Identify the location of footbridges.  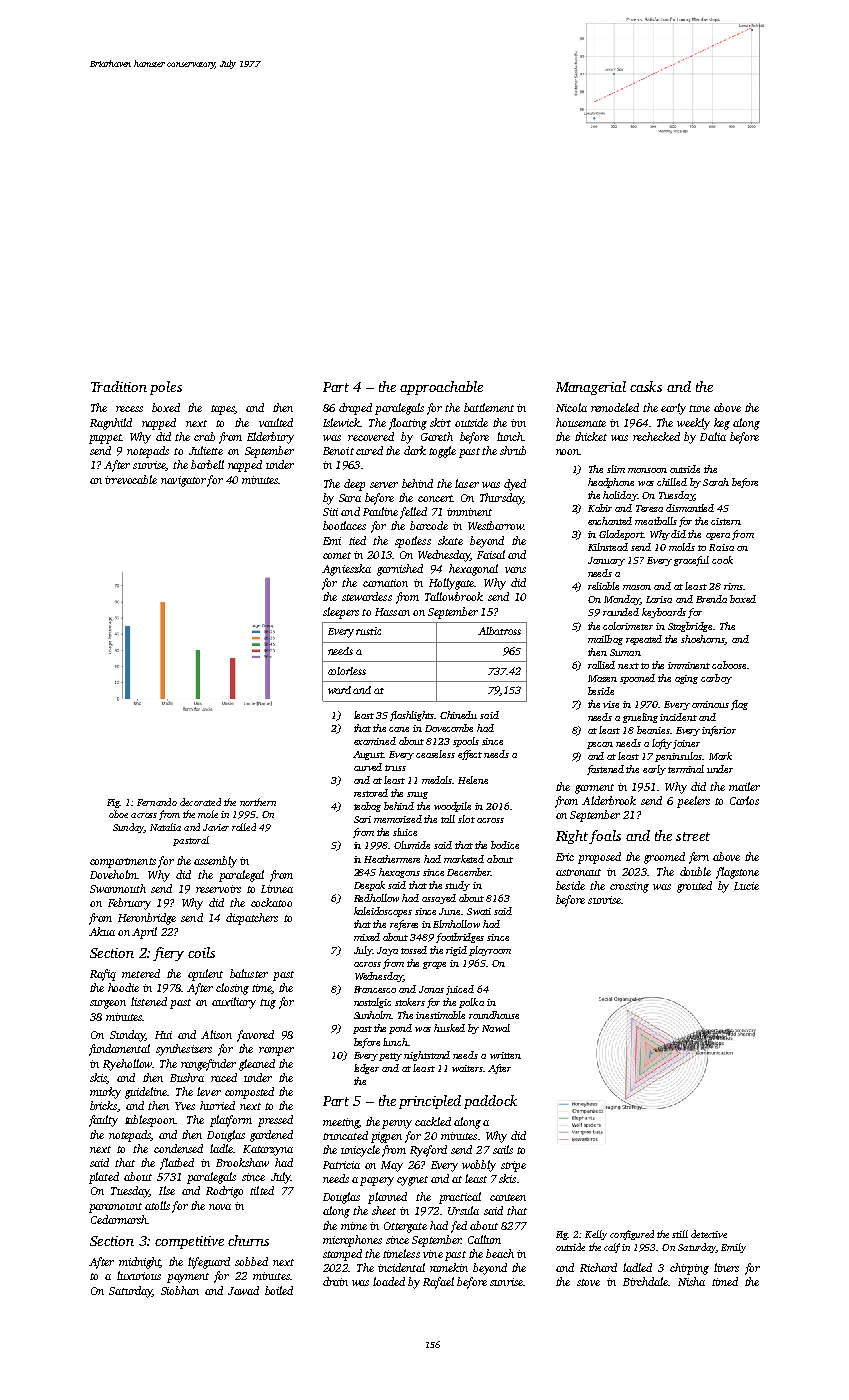
(460, 938).
